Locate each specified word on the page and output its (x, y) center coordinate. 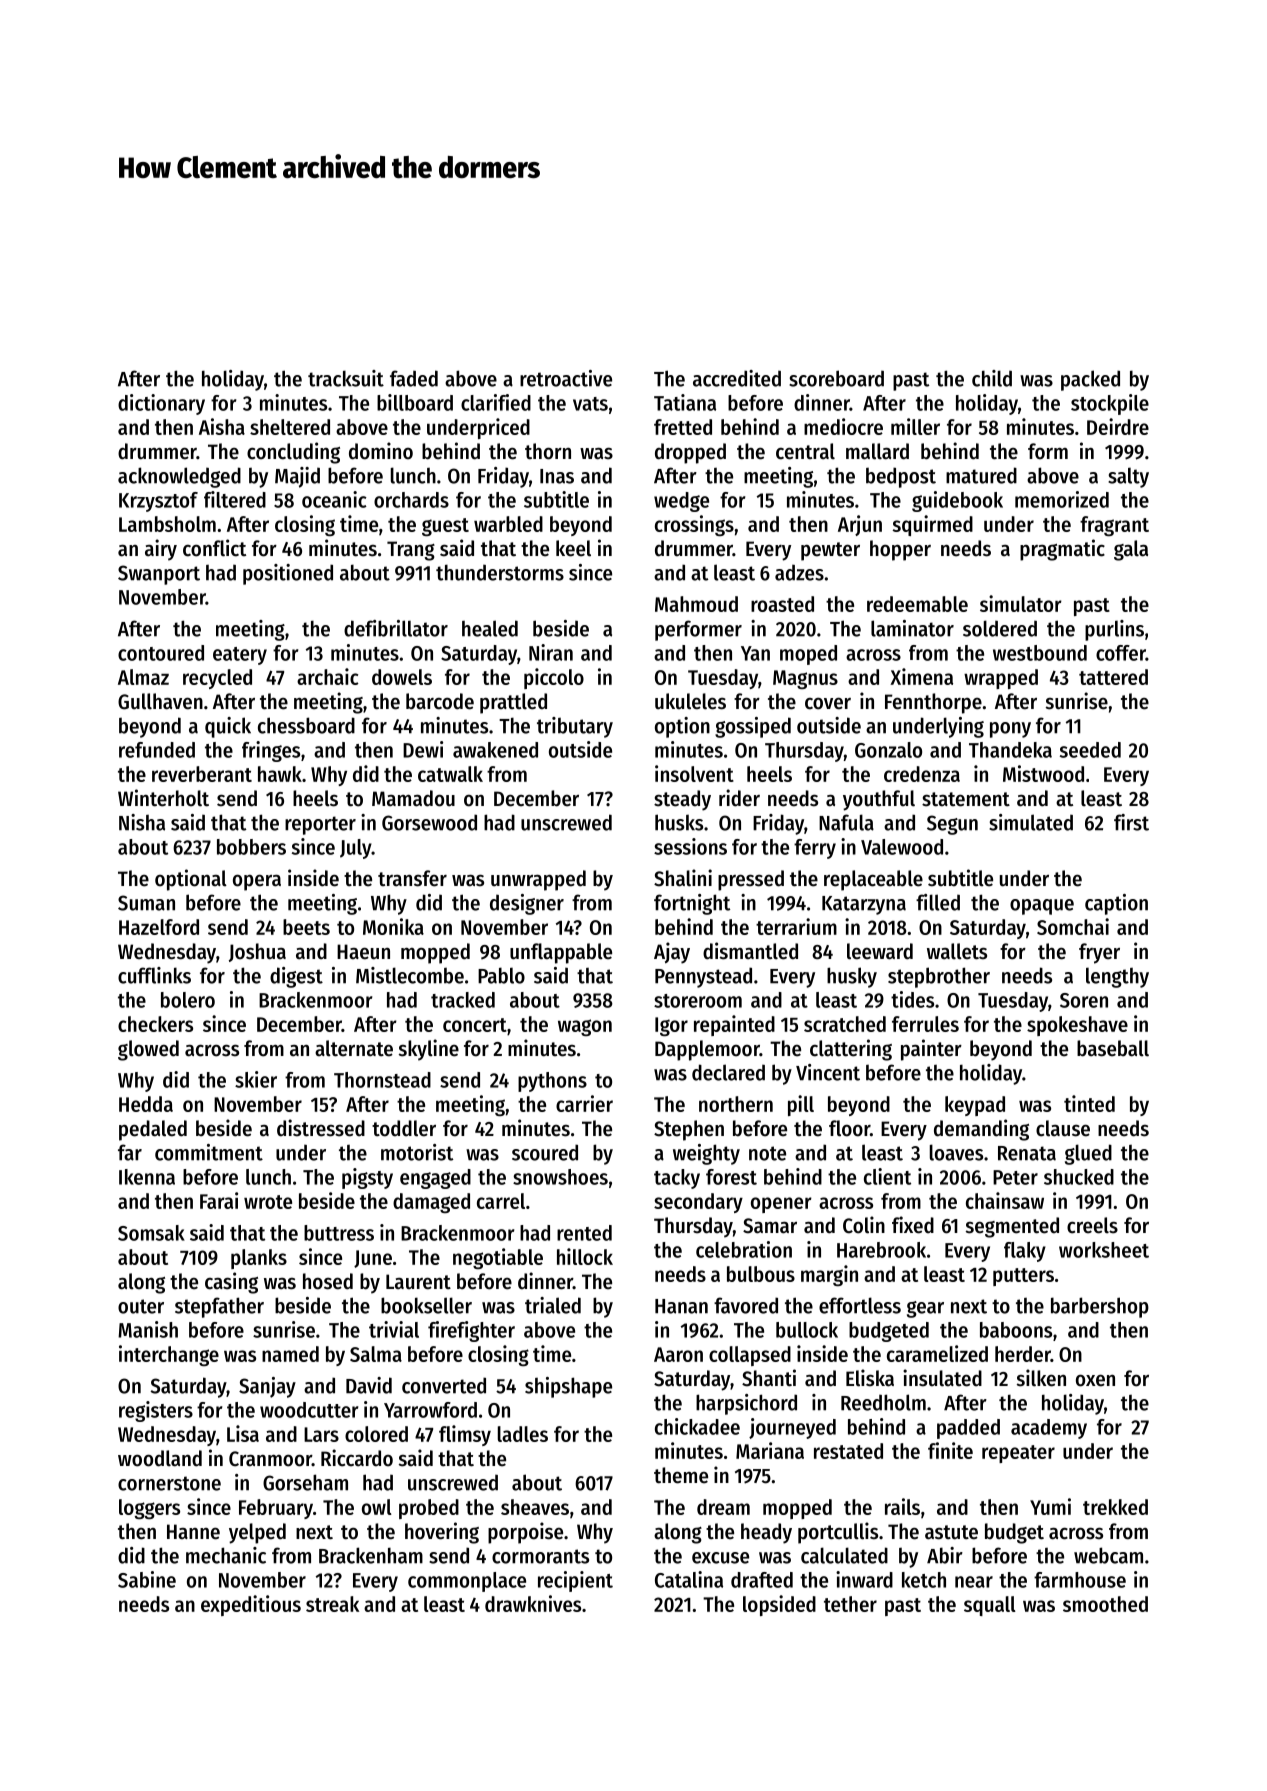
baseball (1113, 1048)
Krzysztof (158, 502)
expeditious (251, 1605)
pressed (751, 880)
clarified (496, 402)
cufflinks (154, 975)
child (992, 378)
